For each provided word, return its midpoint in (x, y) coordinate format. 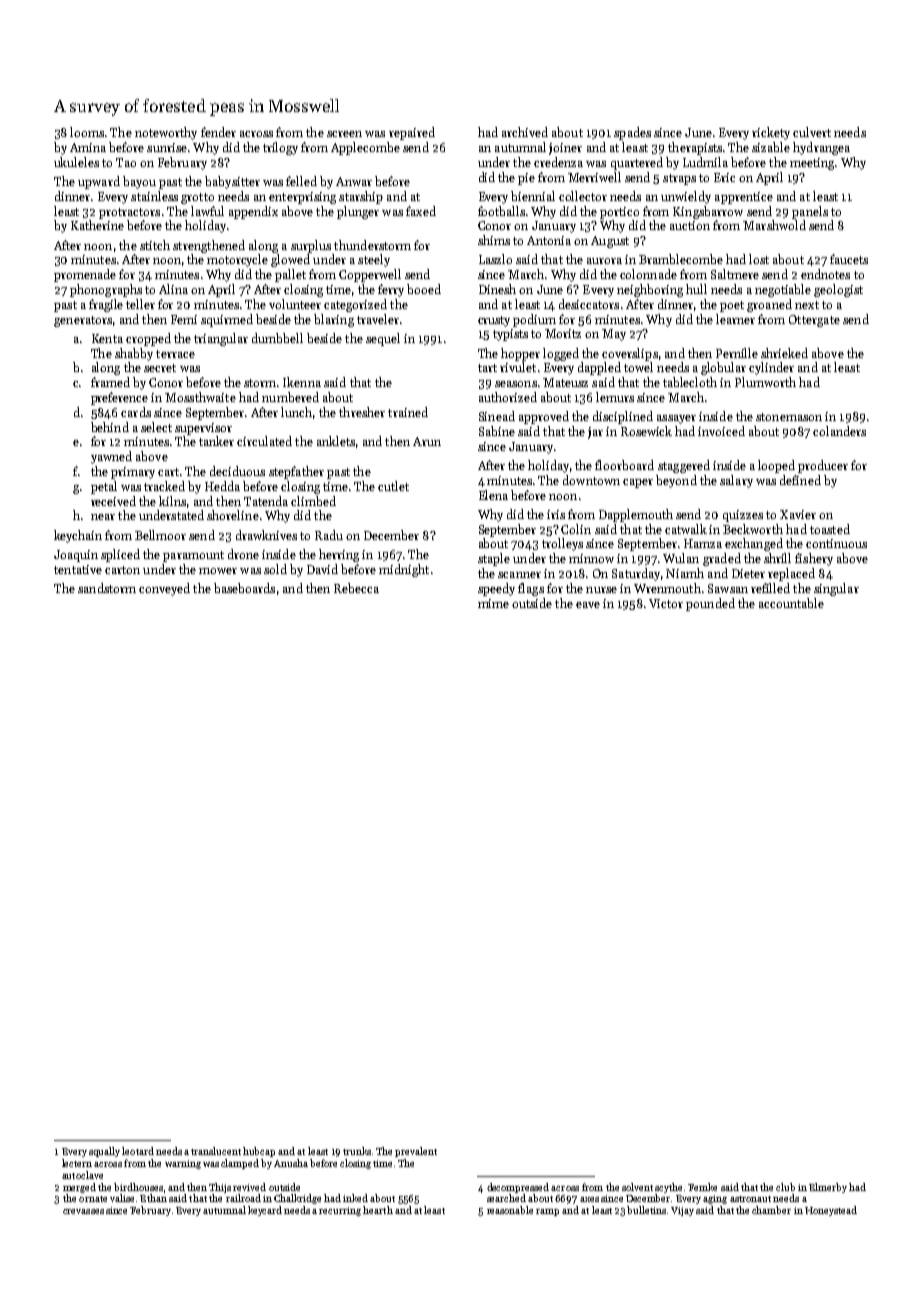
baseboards (244, 588)
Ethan (153, 1198)
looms (87, 132)
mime (493, 603)
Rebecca (356, 588)
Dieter (748, 573)
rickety (771, 133)
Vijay (682, 1211)
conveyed (164, 589)
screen (344, 134)
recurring (340, 1211)
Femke (702, 1187)
